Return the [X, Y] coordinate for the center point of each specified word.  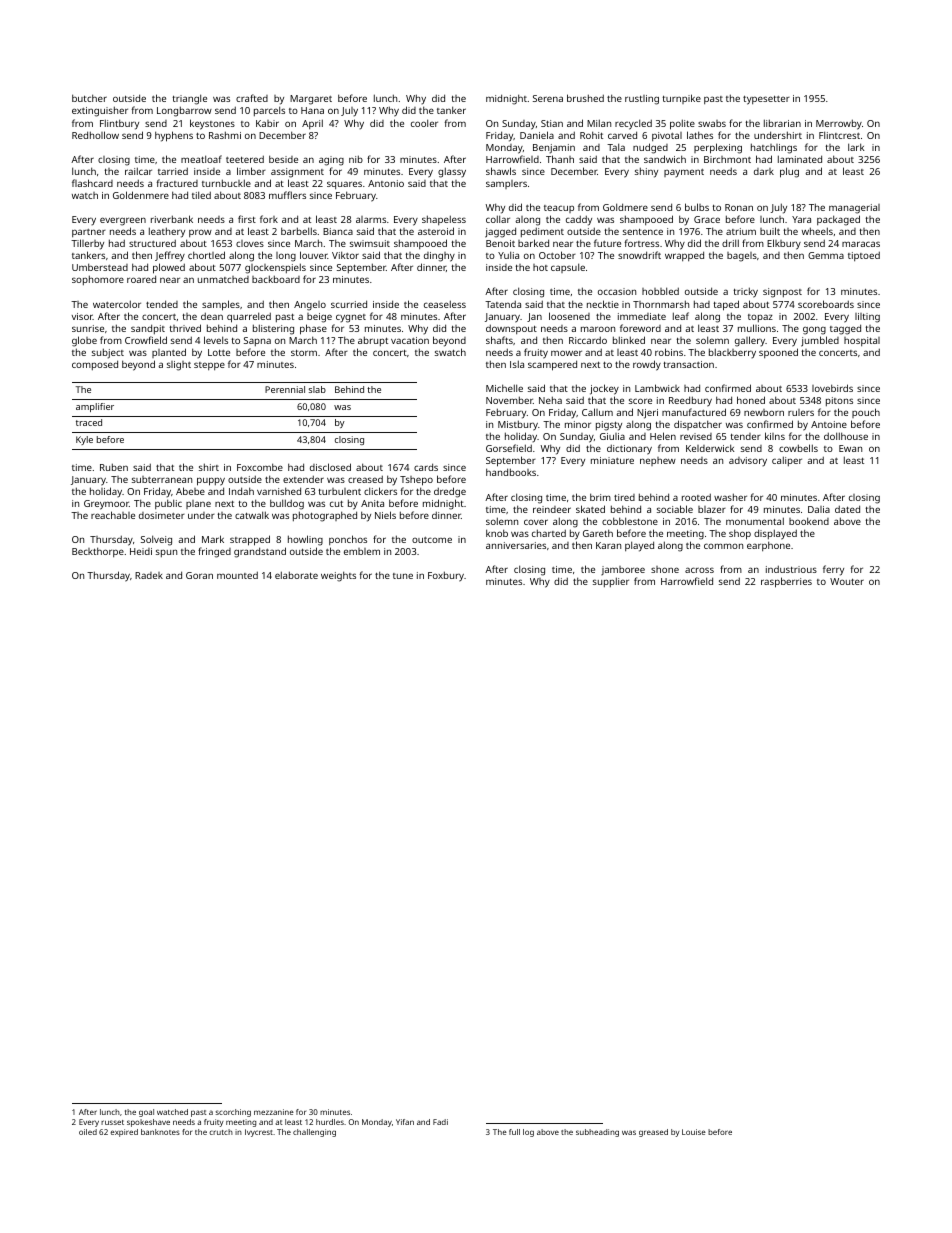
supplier [611, 582]
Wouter [847, 581]
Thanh [560, 159]
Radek [149, 575]
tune [403, 576]
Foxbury [446, 576]
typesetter [766, 100]
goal [146, 1113]
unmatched [223, 279]
